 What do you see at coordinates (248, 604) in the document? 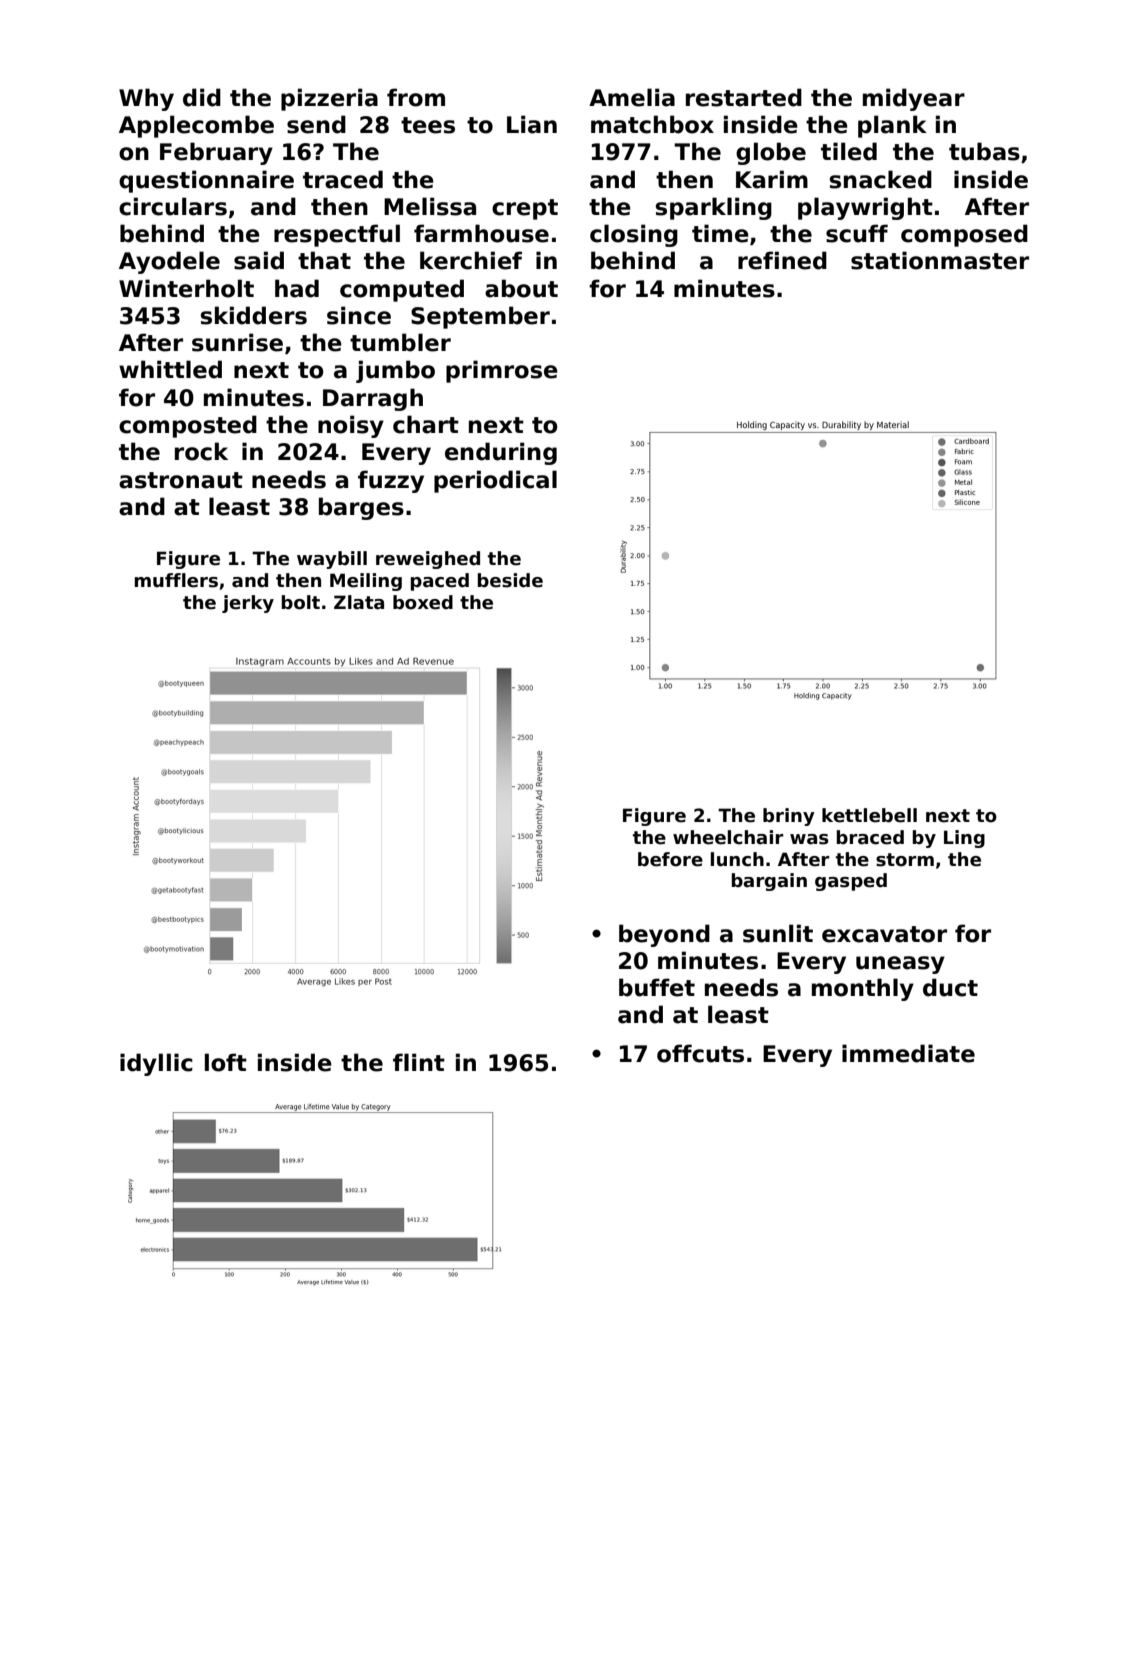
I see `jerky` at bounding box center [248, 604].
